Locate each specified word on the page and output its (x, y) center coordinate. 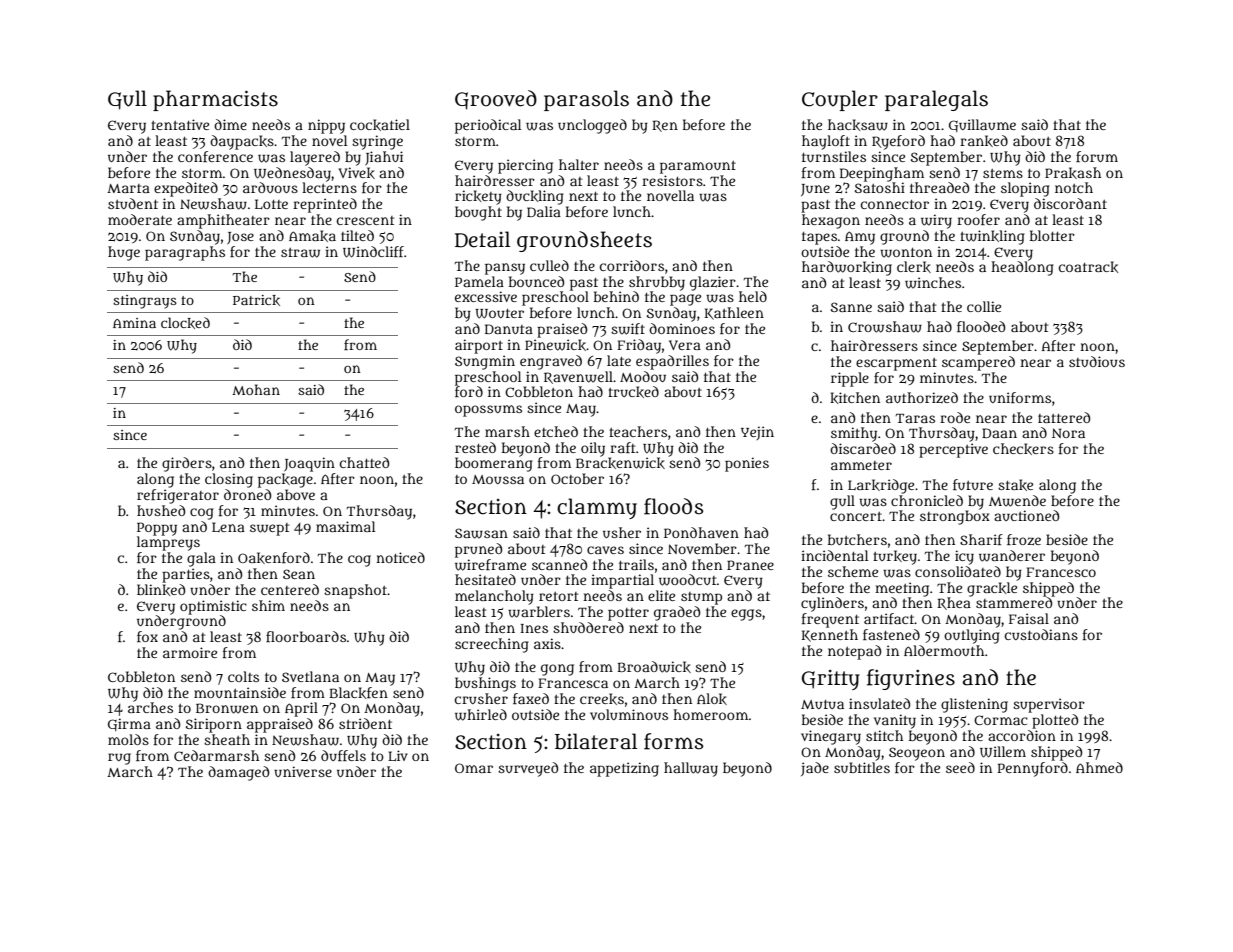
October (577, 478)
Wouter (499, 314)
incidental (834, 555)
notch (1074, 187)
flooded (981, 326)
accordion (1022, 735)
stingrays (145, 302)
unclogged (592, 126)
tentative (180, 124)
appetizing (624, 769)
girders (187, 464)
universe (303, 771)
